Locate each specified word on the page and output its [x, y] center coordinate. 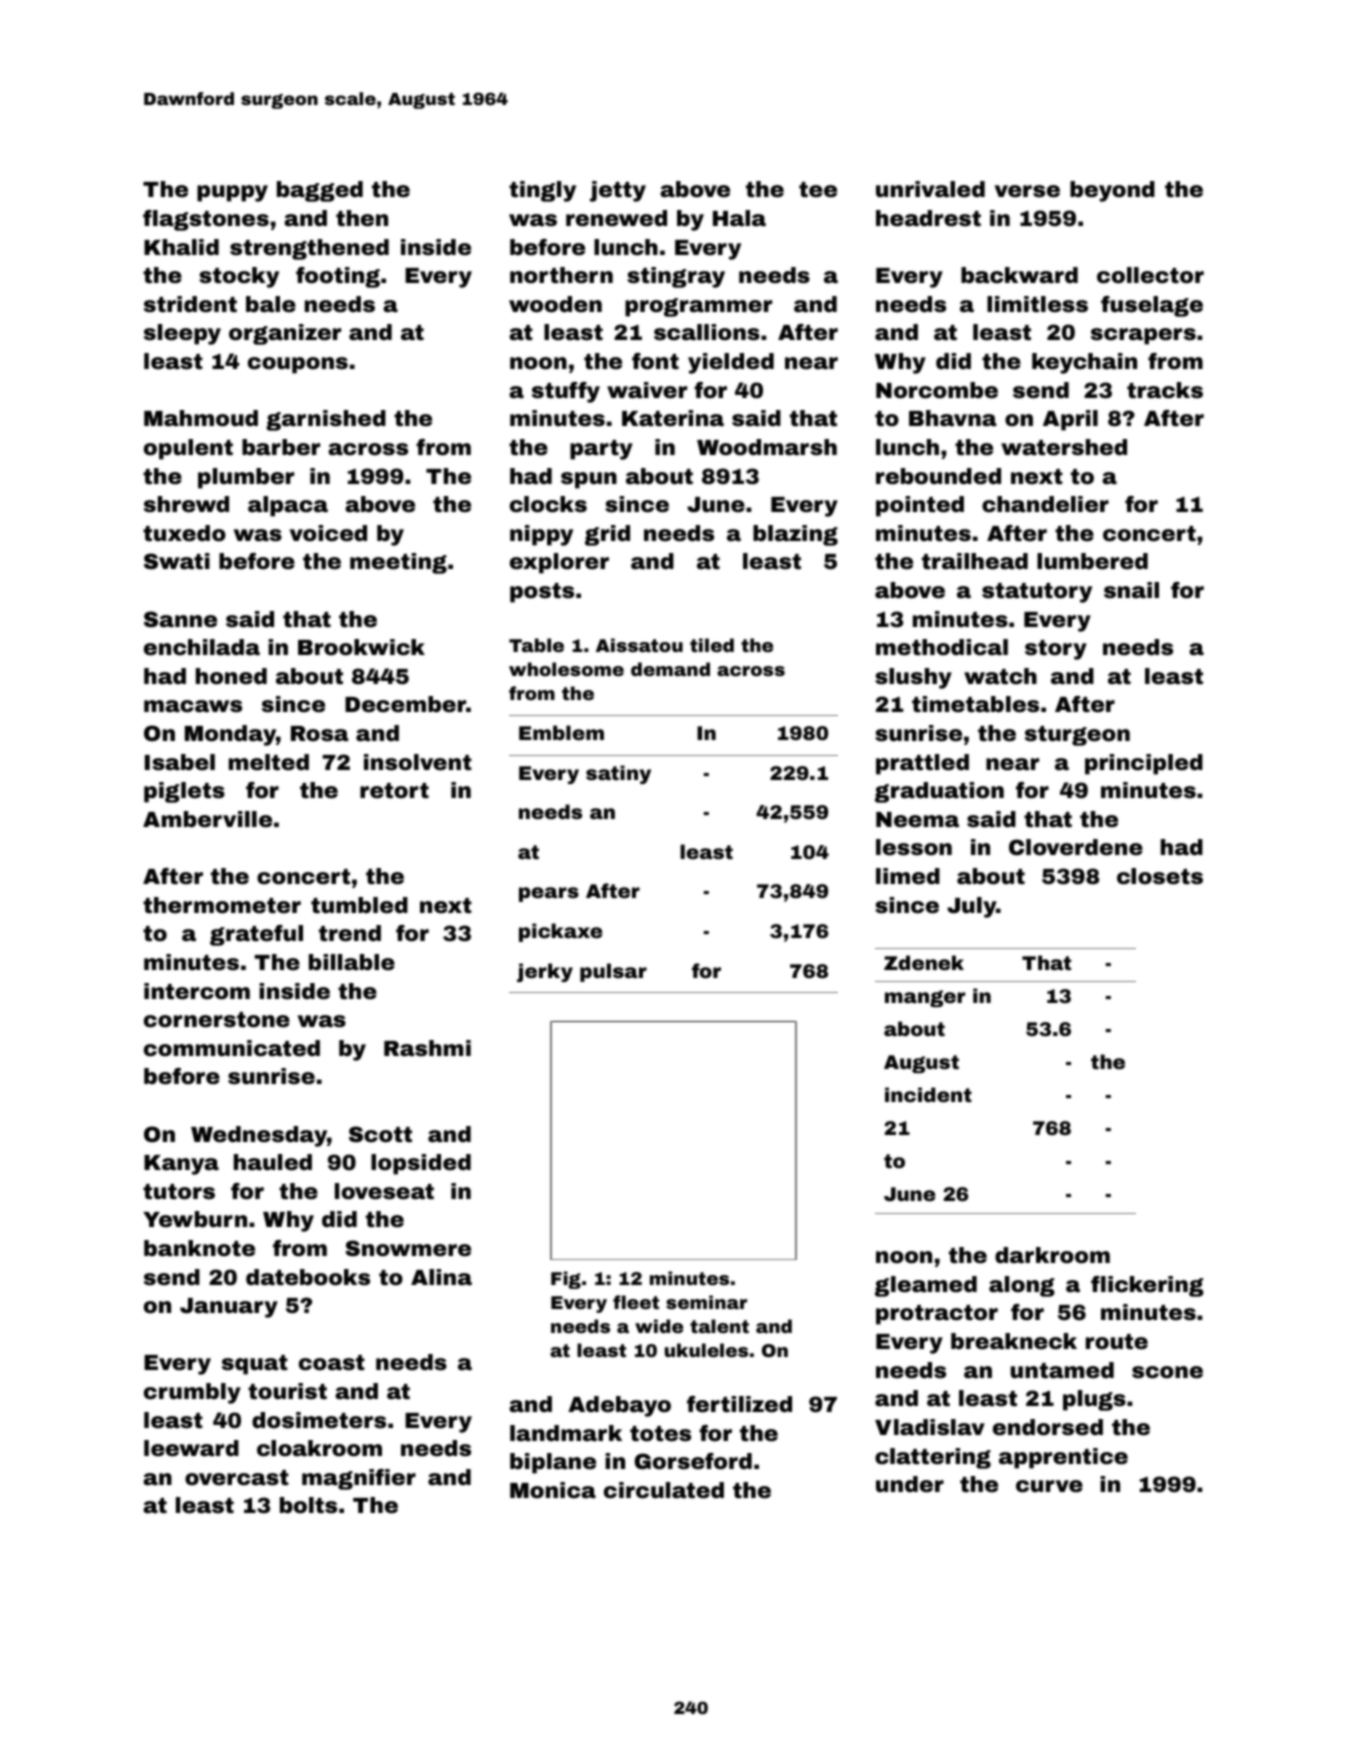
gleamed [926, 1286]
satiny [618, 774]
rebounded [938, 476]
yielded [731, 363]
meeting [398, 563]
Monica [553, 1490]
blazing [795, 535]
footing [338, 277]
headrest [928, 218]
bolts [308, 1505]
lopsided [421, 1164]
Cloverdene [1076, 847]
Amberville [207, 819]
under [910, 1484]
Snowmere [408, 1248]
